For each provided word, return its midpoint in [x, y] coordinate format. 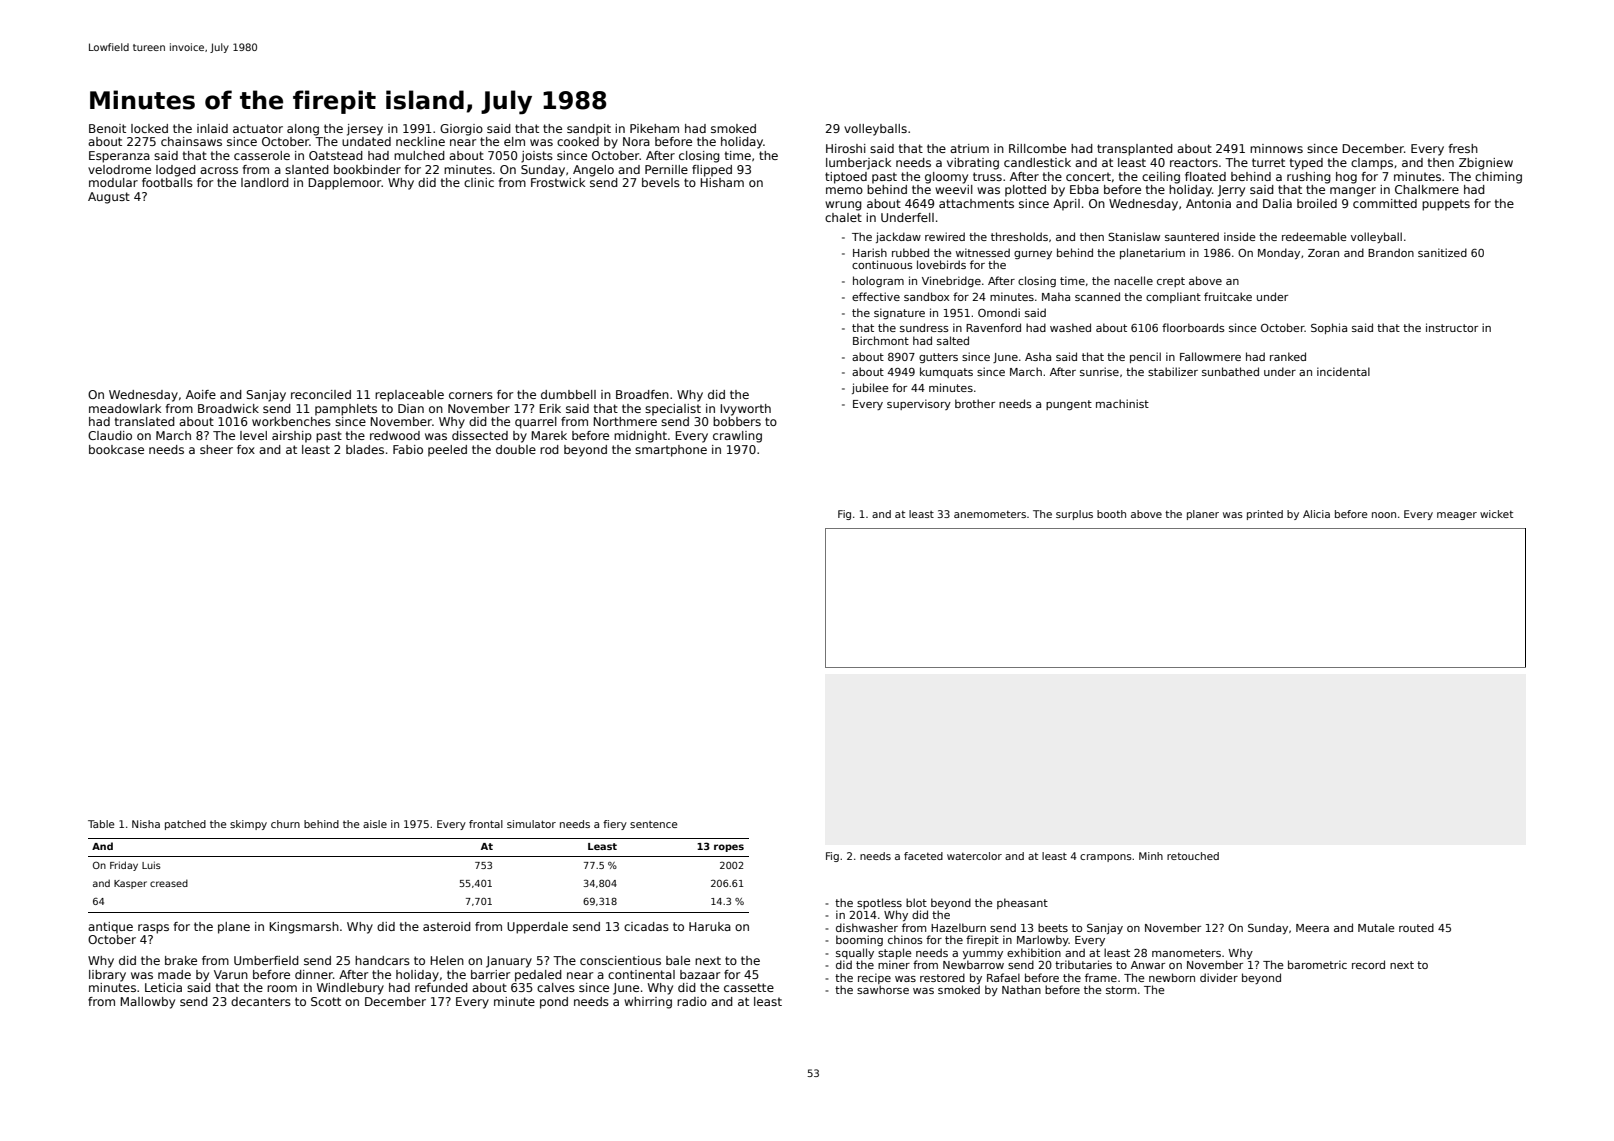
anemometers [990, 514]
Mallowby [147, 1003]
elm [514, 141]
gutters [938, 358]
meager [1457, 516]
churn [285, 824]
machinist [1122, 403]
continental [641, 974]
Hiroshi [846, 148]
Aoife [201, 394]
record [1368, 964]
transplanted [1135, 150]
